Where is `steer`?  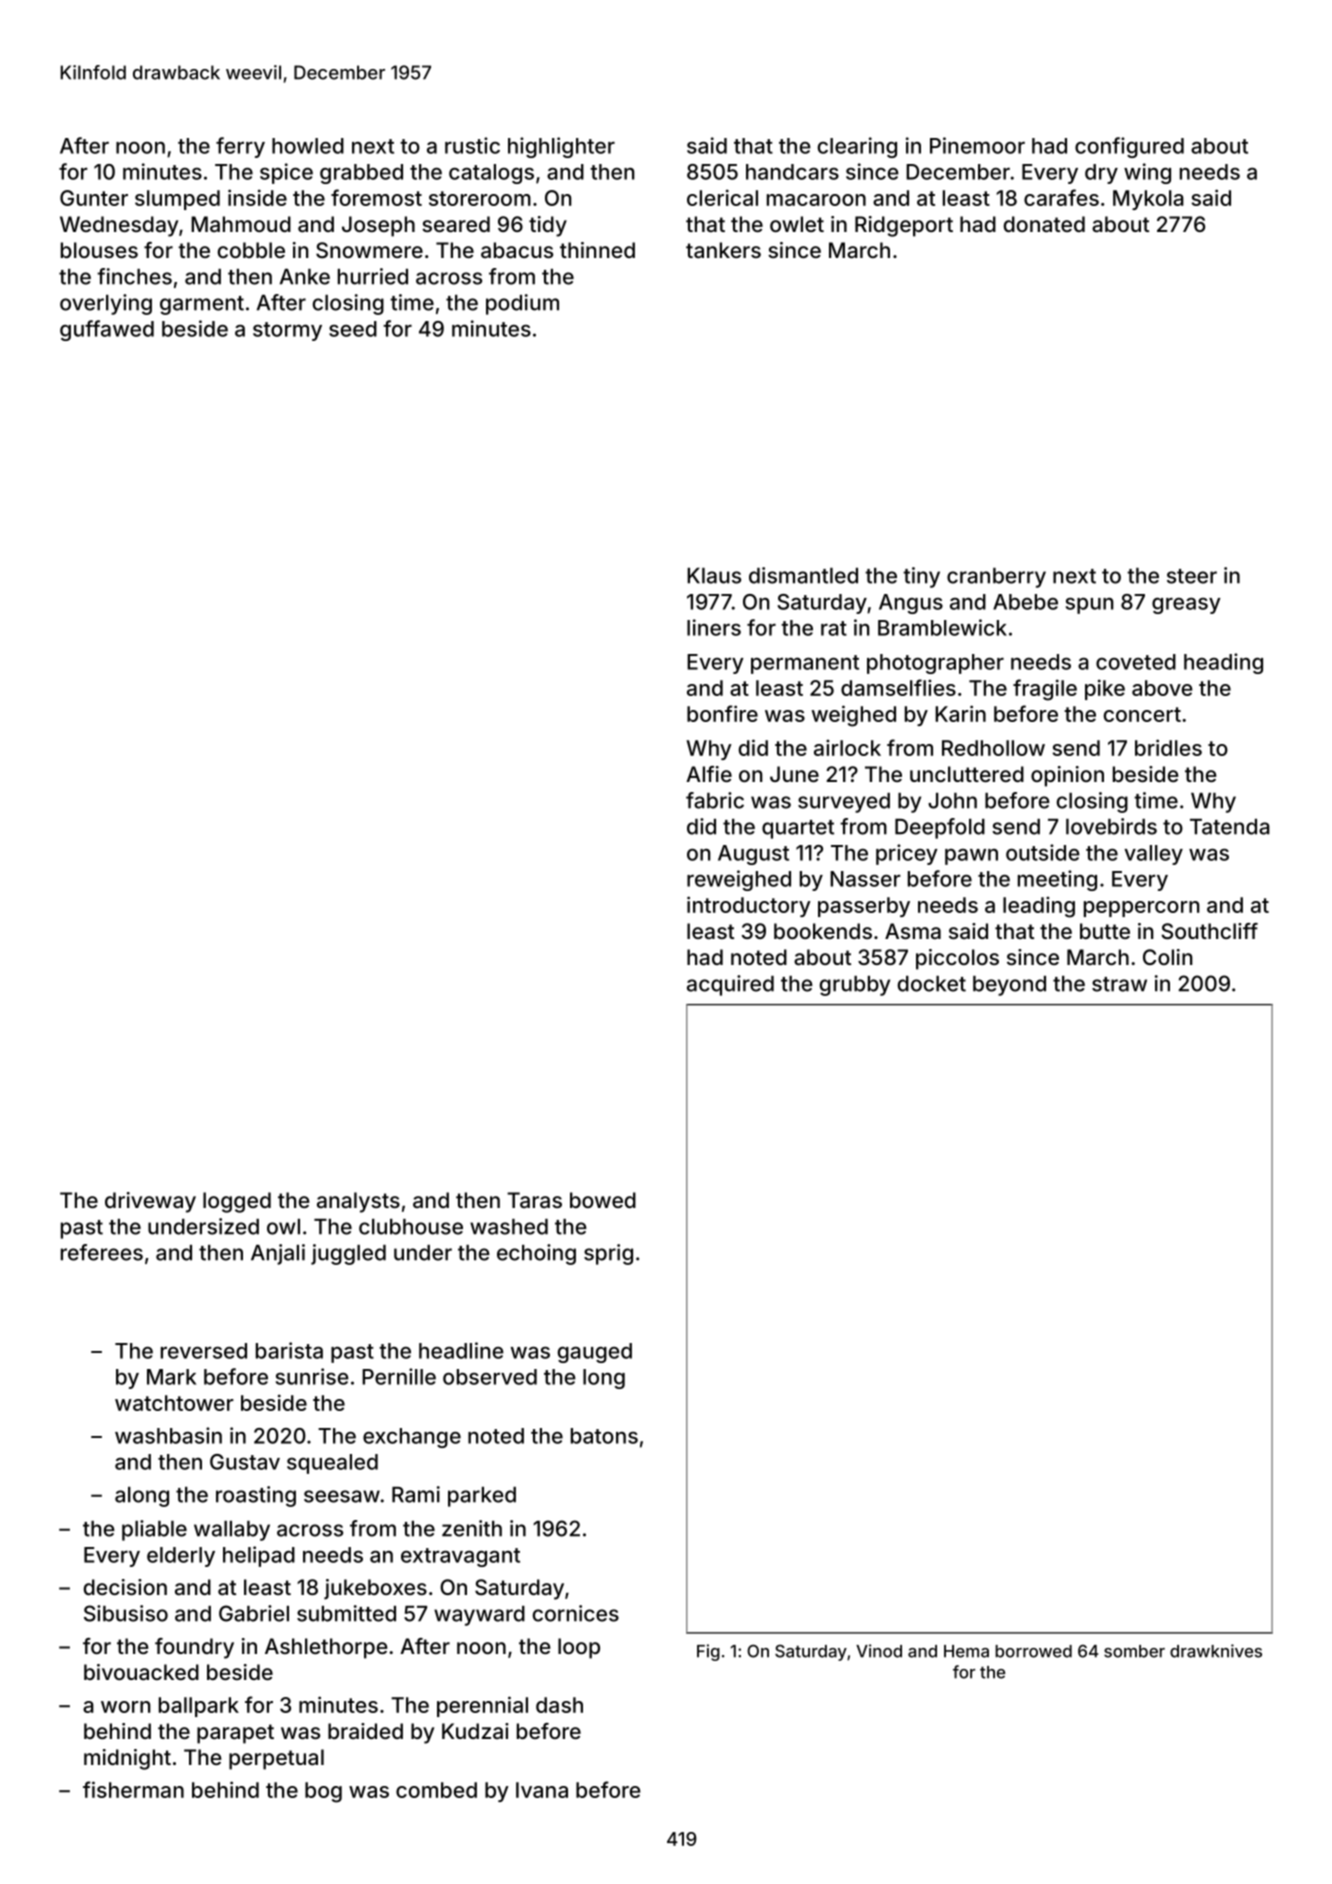 steer is located at coordinates (1192, 576).
